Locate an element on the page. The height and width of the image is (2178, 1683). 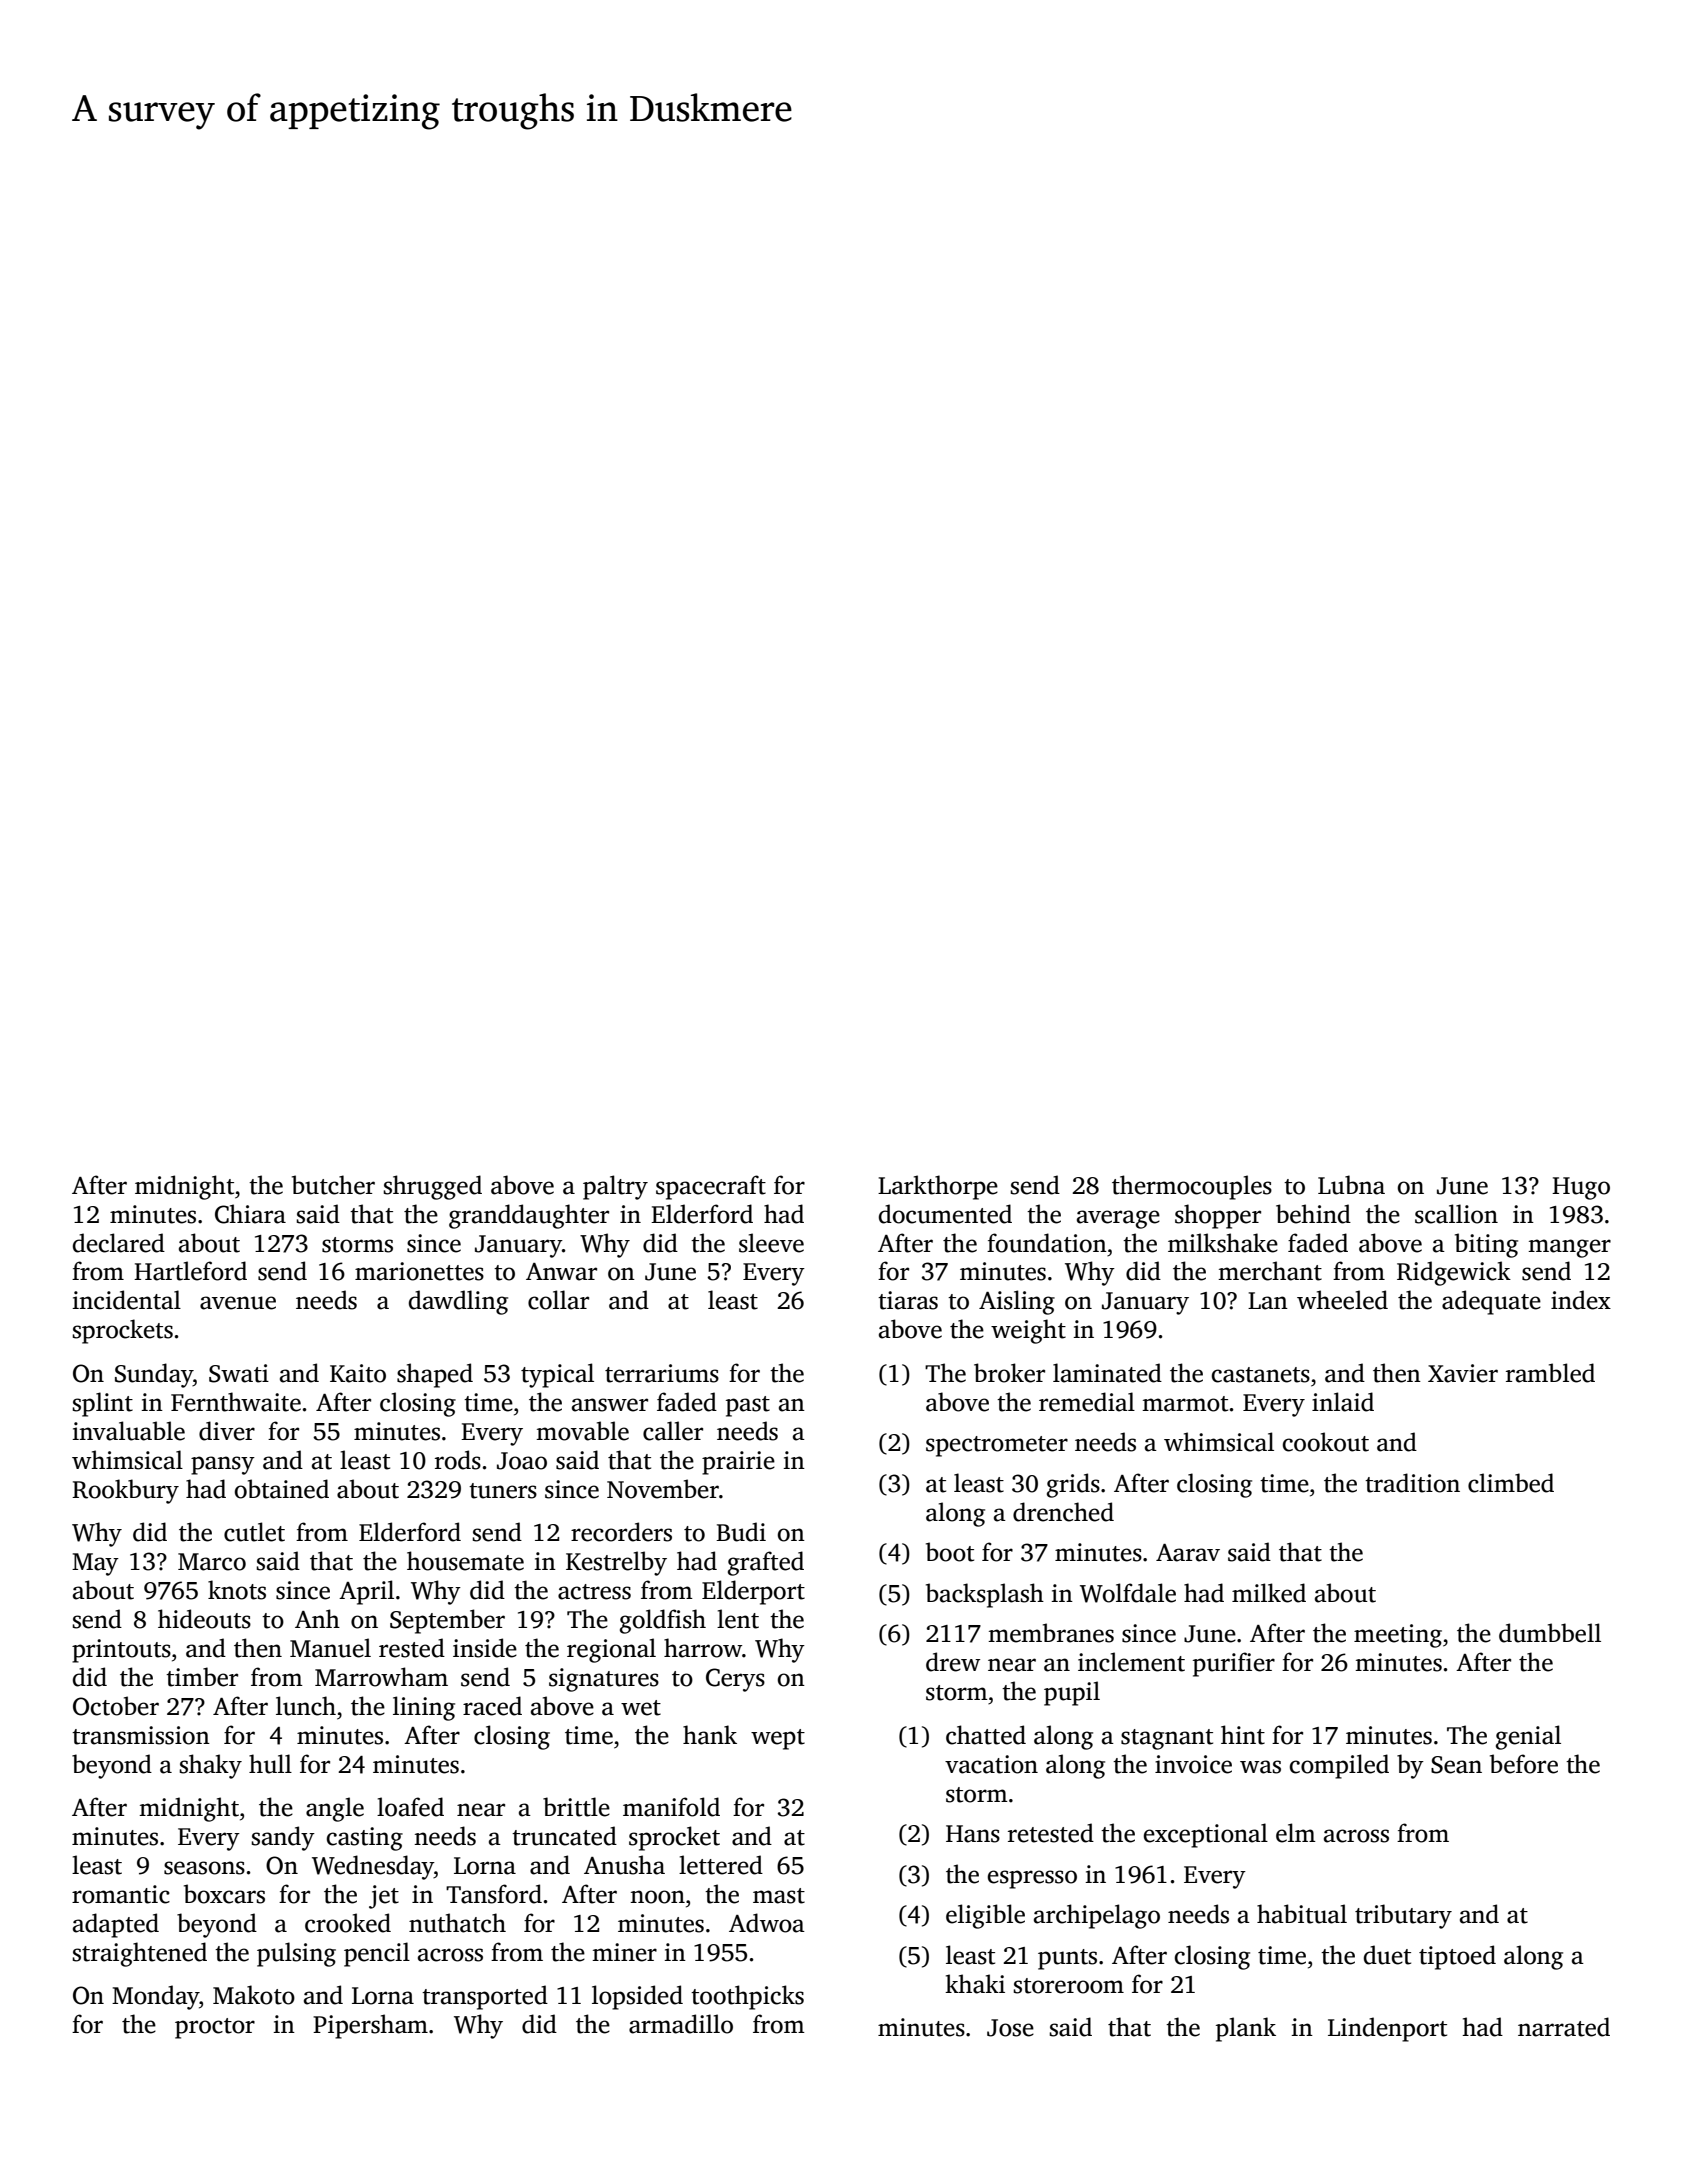
Sunday is located at coordinates (154, 1375).
